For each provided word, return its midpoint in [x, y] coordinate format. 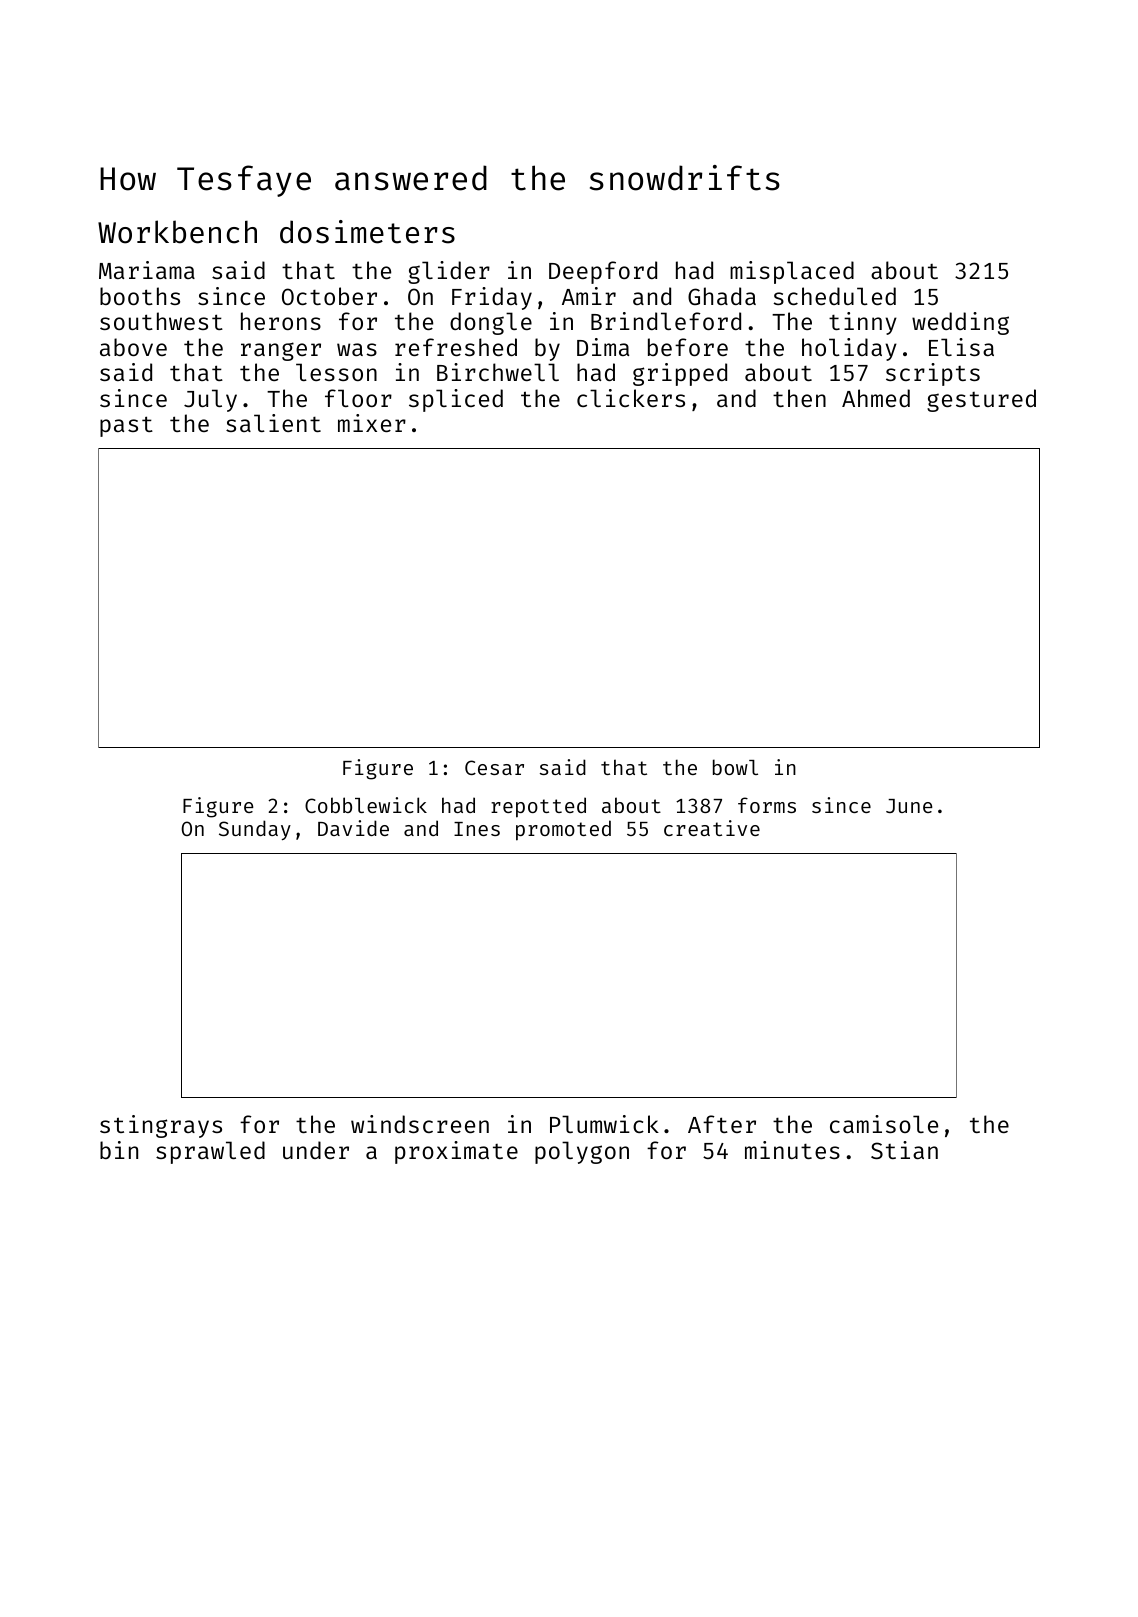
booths [140, 296]
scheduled [834, 296]
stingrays [161, 1126]
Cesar [494, 767]
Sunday [255, 830]
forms [767, 805]
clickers [631, 398]
